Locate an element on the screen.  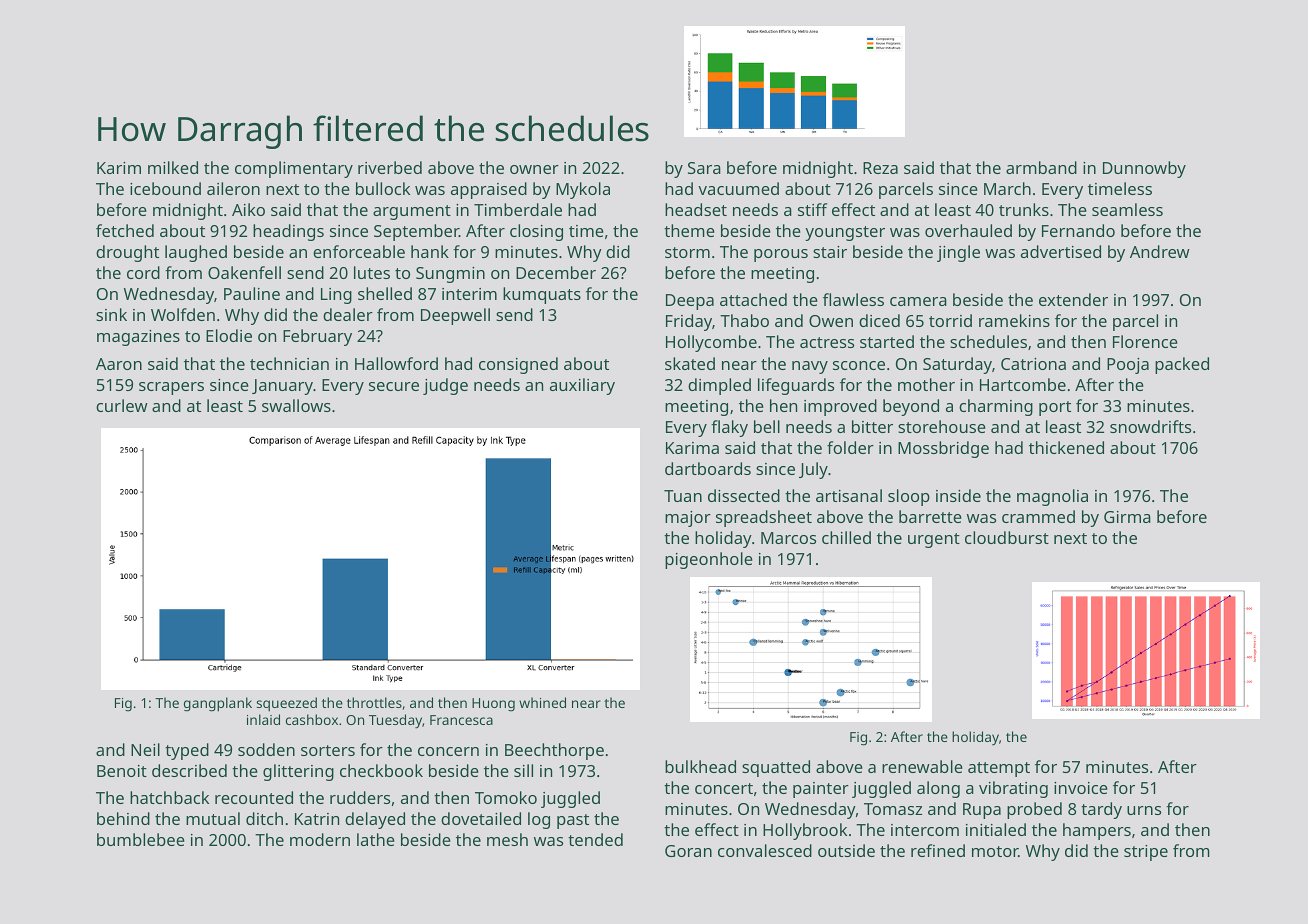
vacuumed is located at coordinates (738, 188).
